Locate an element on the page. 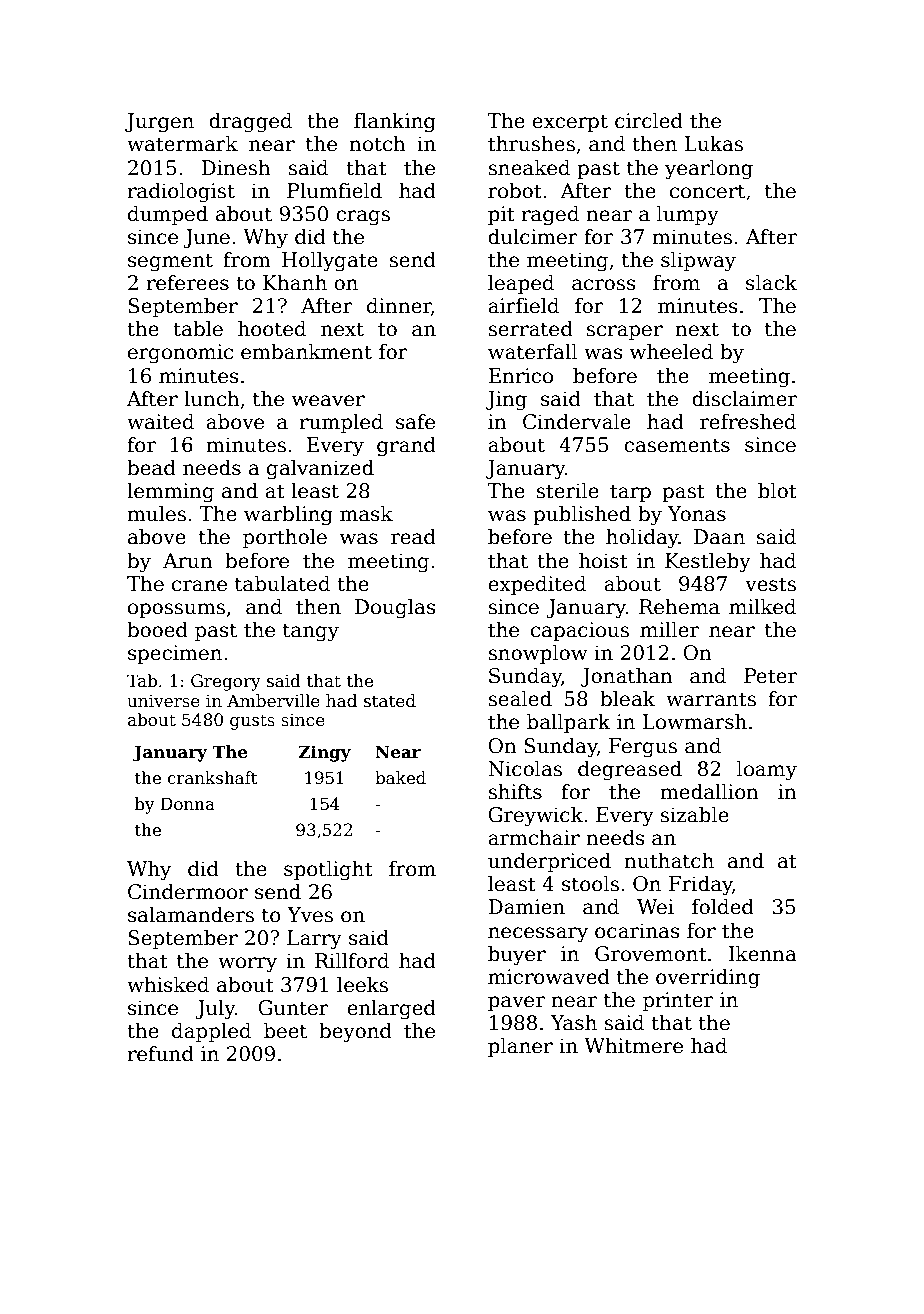  spotlight is located at coordinates (328, 870).
